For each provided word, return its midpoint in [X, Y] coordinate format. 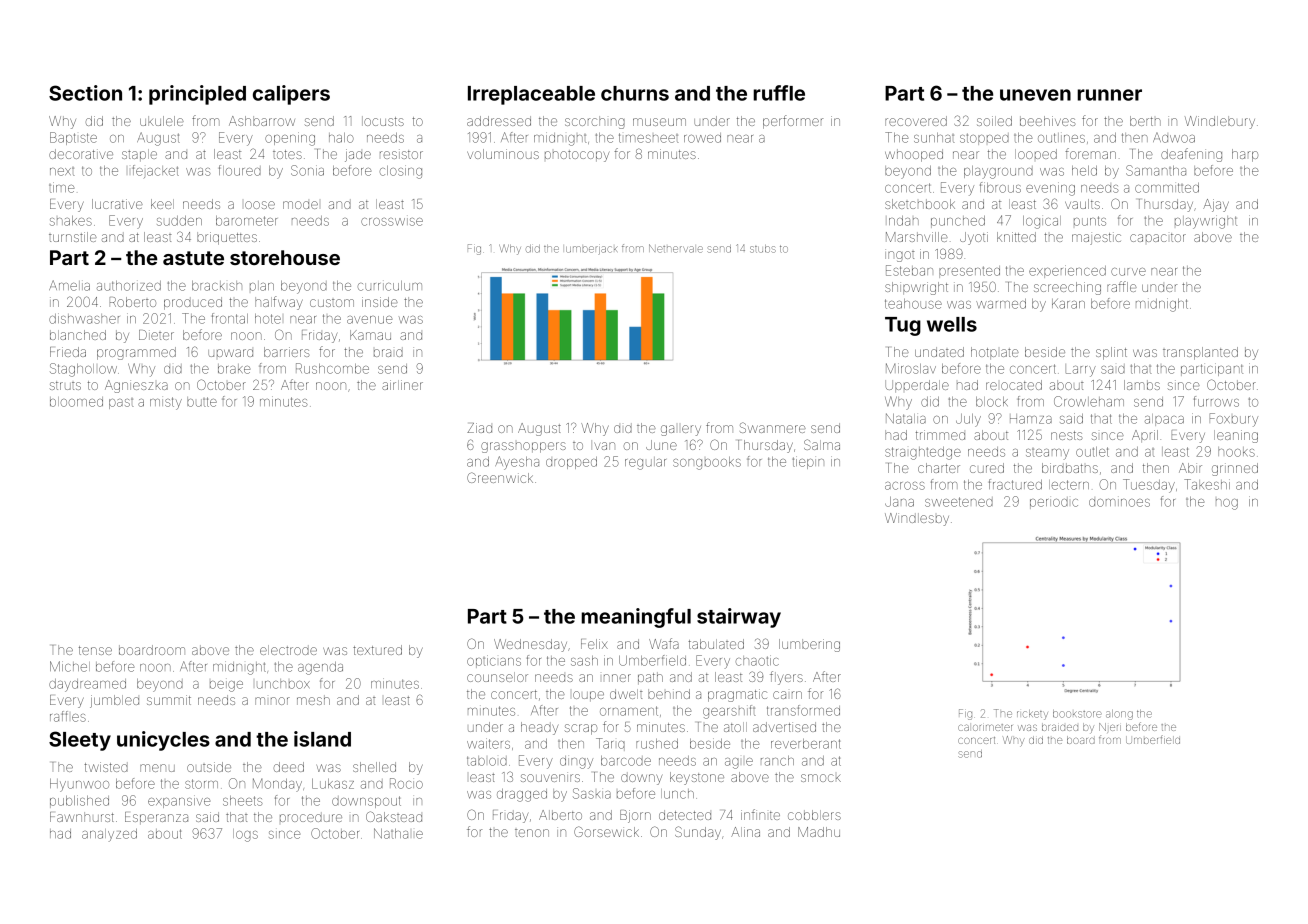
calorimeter [985, 727]
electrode [288, 650]
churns [635, 93]
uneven [1035, 95]
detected [685, 815]
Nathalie [398, 833]
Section [85, 93]
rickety [1032, 715]
